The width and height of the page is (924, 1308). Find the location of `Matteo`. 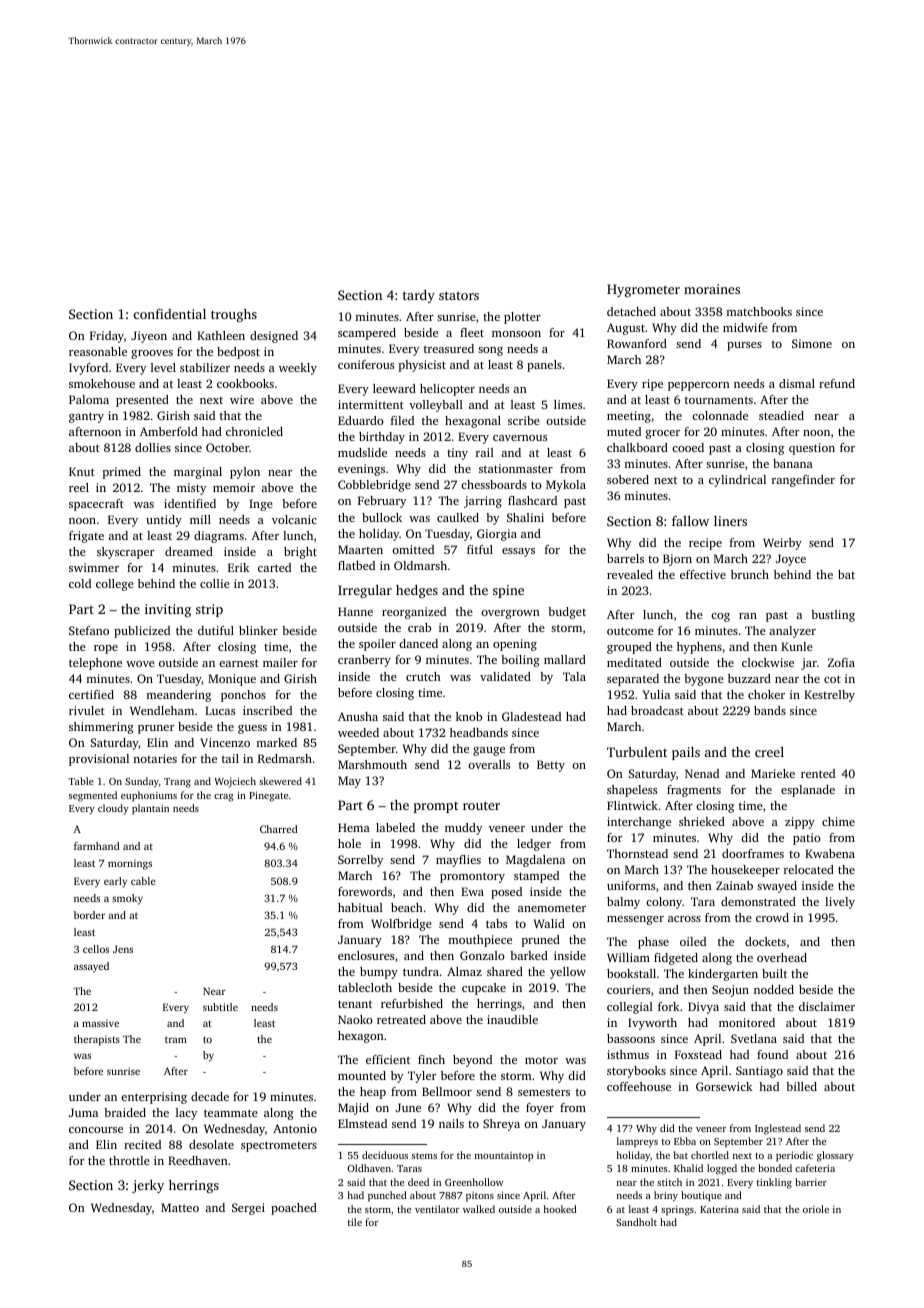

Matteo is located at coordinates (180, 1207).
